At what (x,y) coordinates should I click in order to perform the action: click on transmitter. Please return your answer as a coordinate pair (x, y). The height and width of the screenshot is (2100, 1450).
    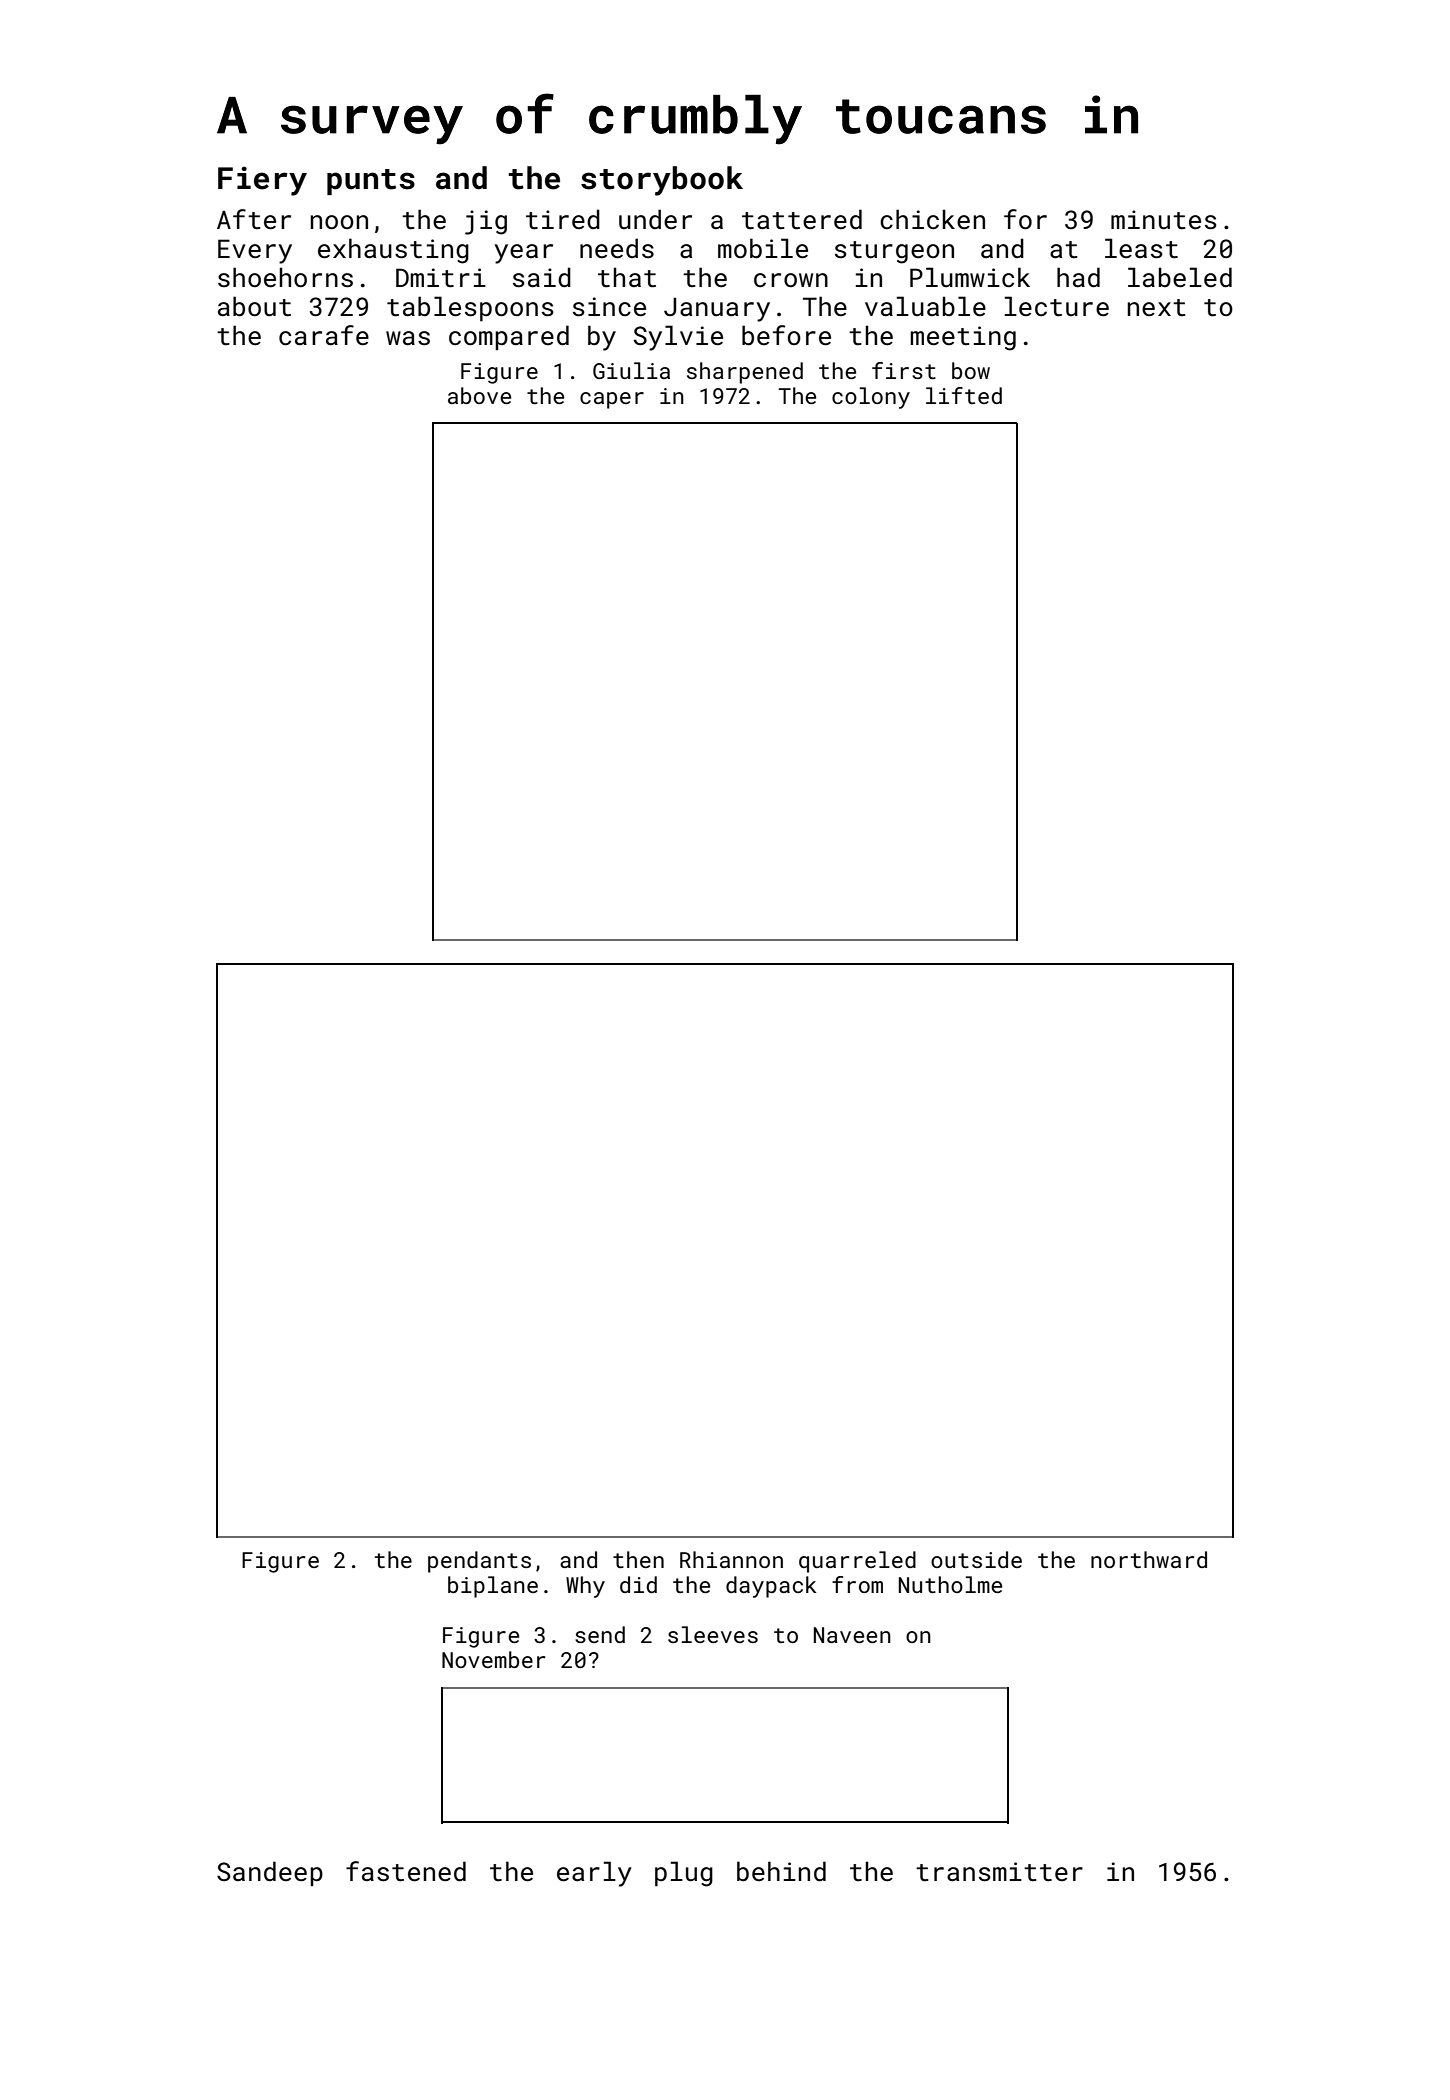
    Looking at the image, I should click on (999, 1872).
